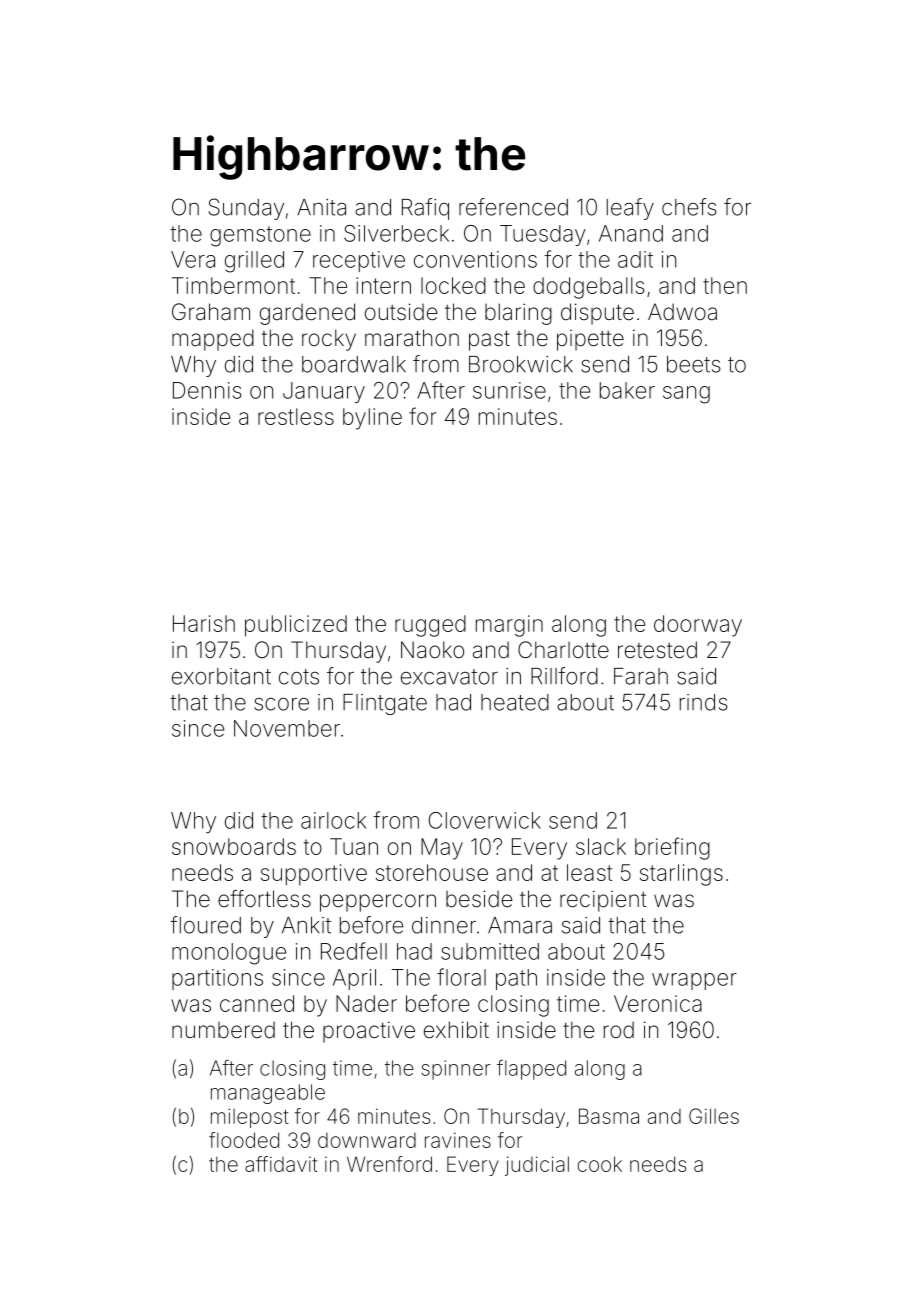  What do you see at coordinates (543, 235) in the image?
I see `Tuesday` at bounding box center [543, 235].
